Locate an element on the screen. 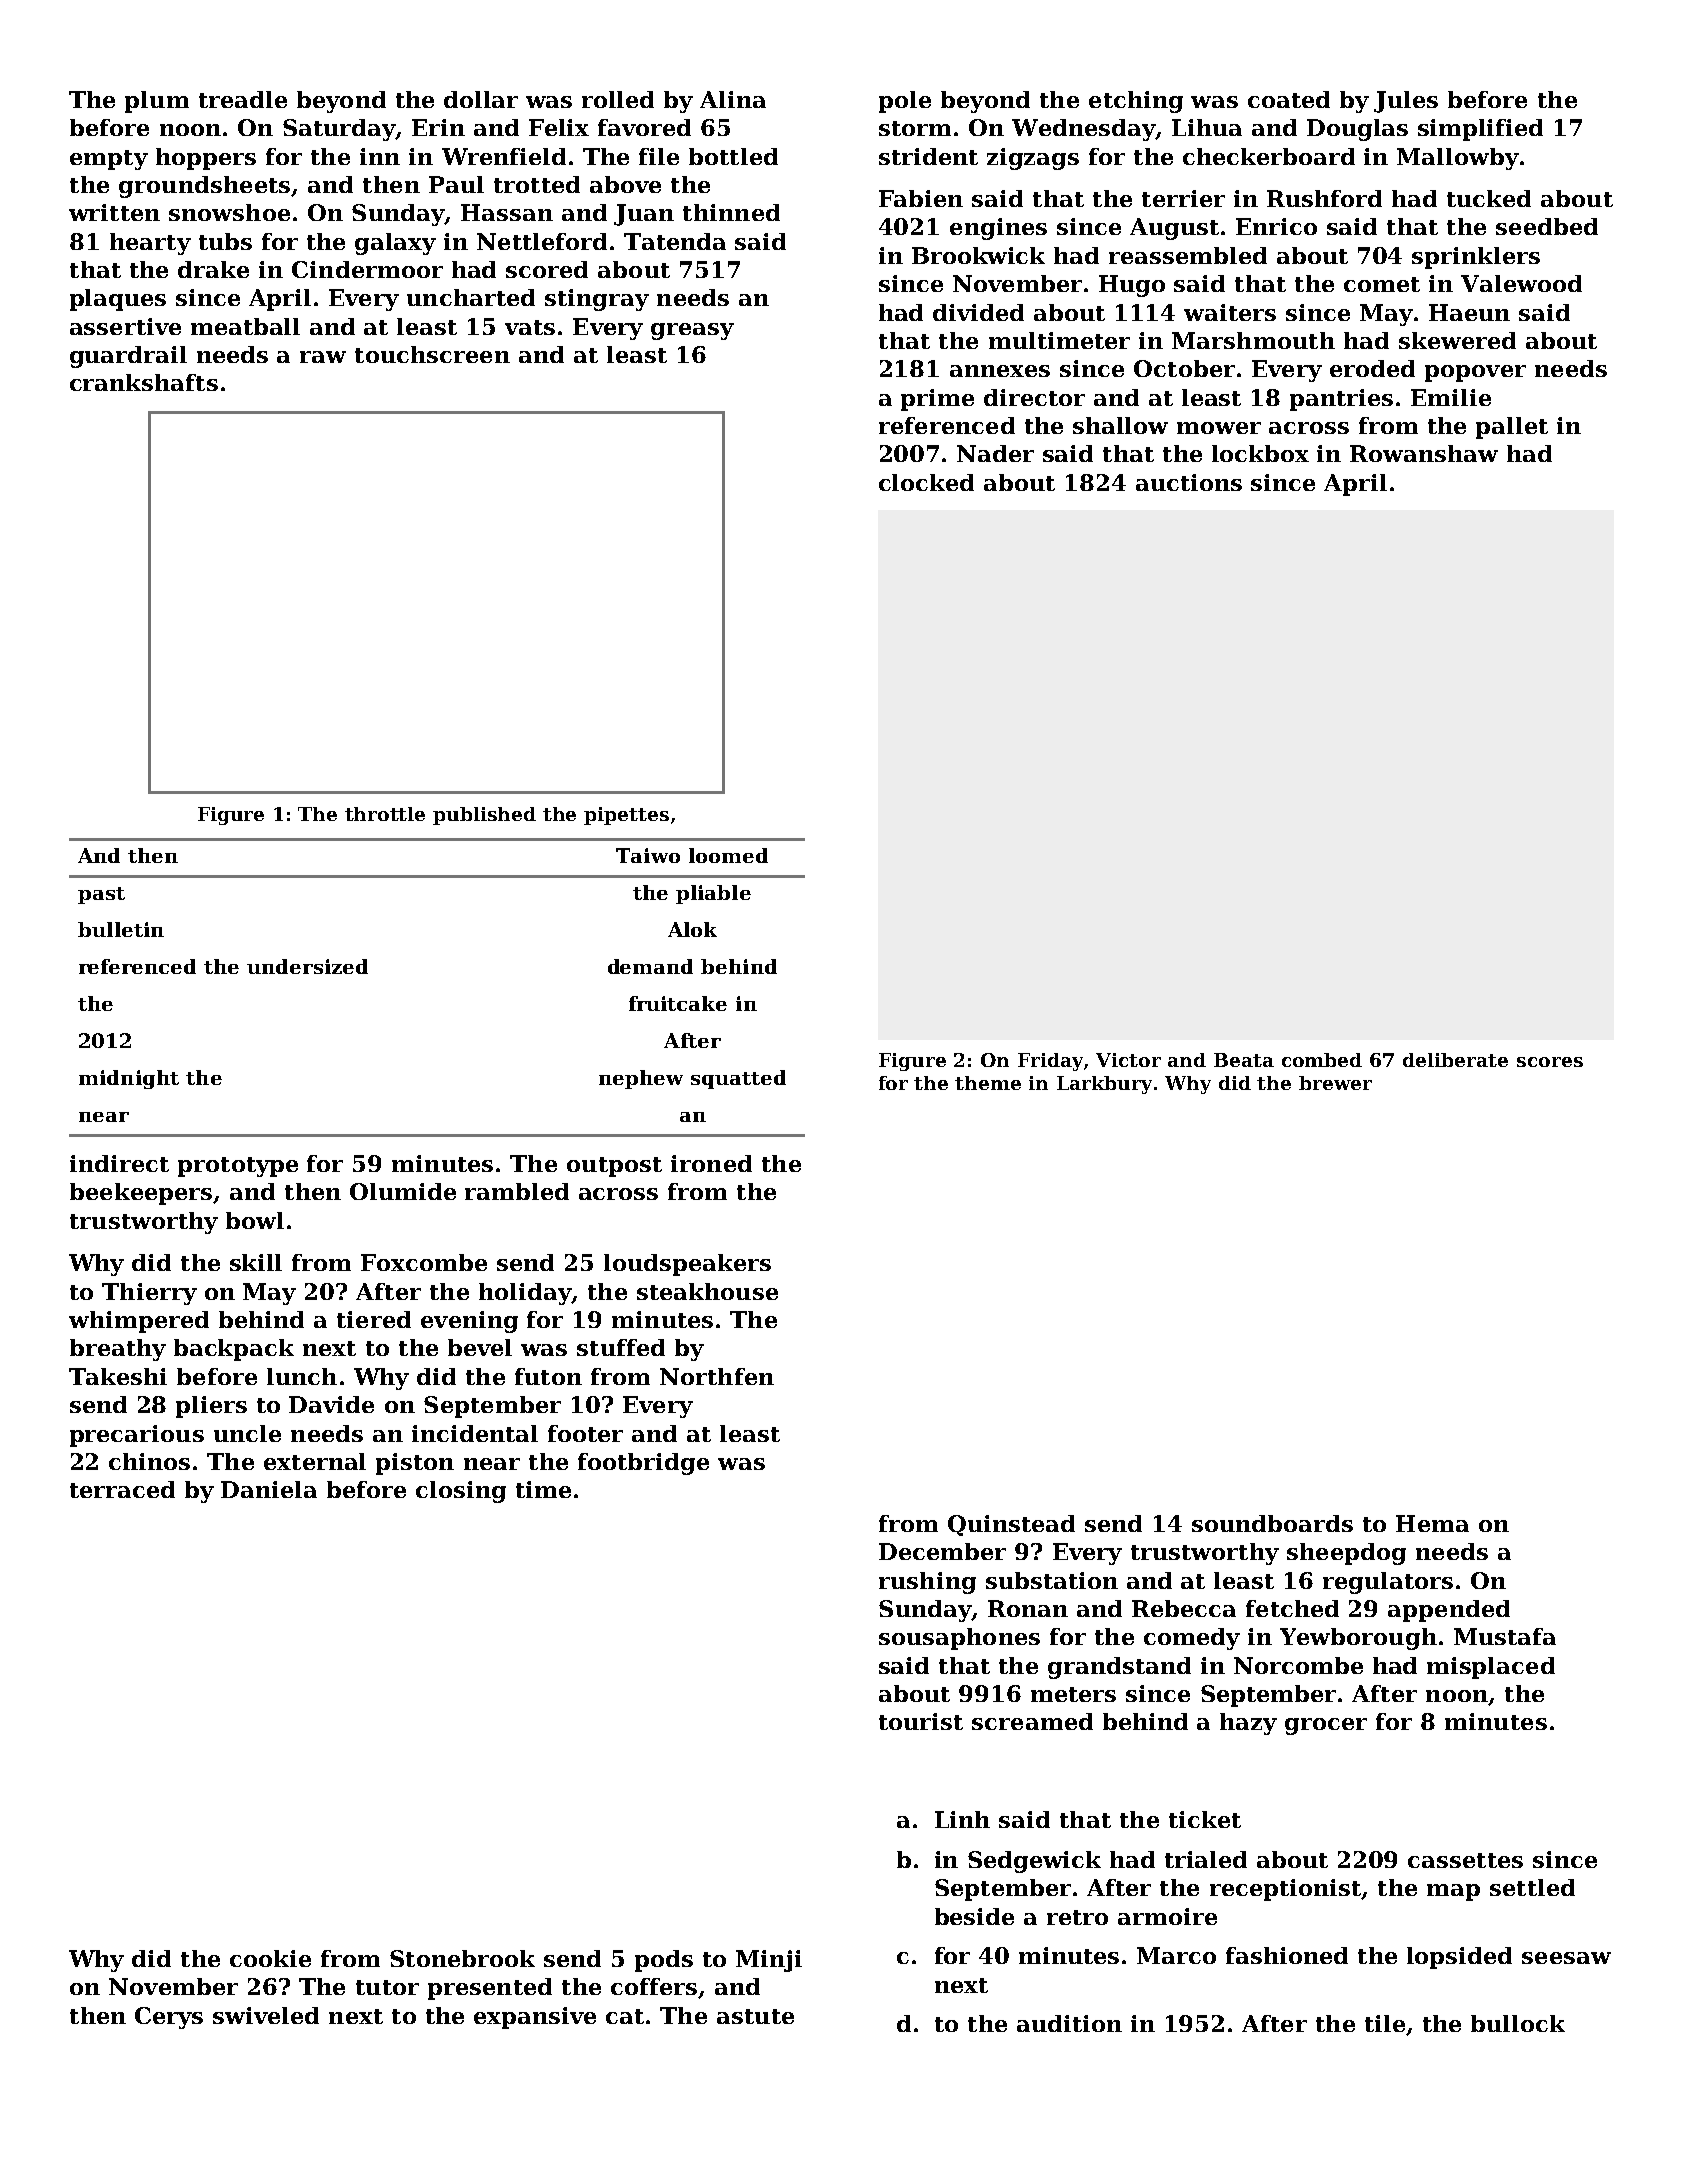 This screenshot has width=1683, height=2178. coated is located at coordinates (1289, 99).
